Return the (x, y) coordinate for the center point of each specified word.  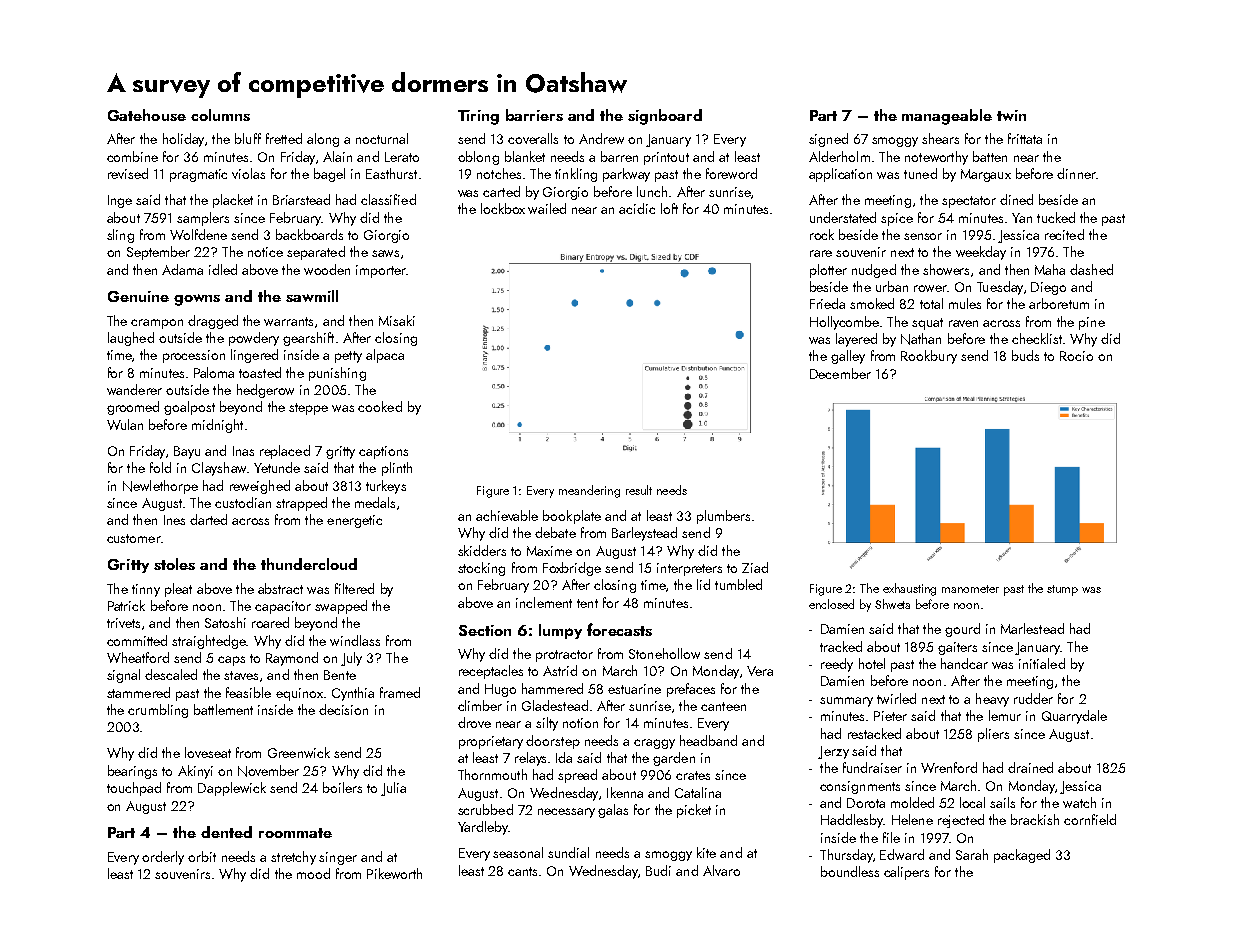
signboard (665, 117)
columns (220, 115)
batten (990, 156)
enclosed (831, 604)
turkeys (386, 487)
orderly (163, 858)
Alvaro (721, 870)
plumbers (723, 517)
